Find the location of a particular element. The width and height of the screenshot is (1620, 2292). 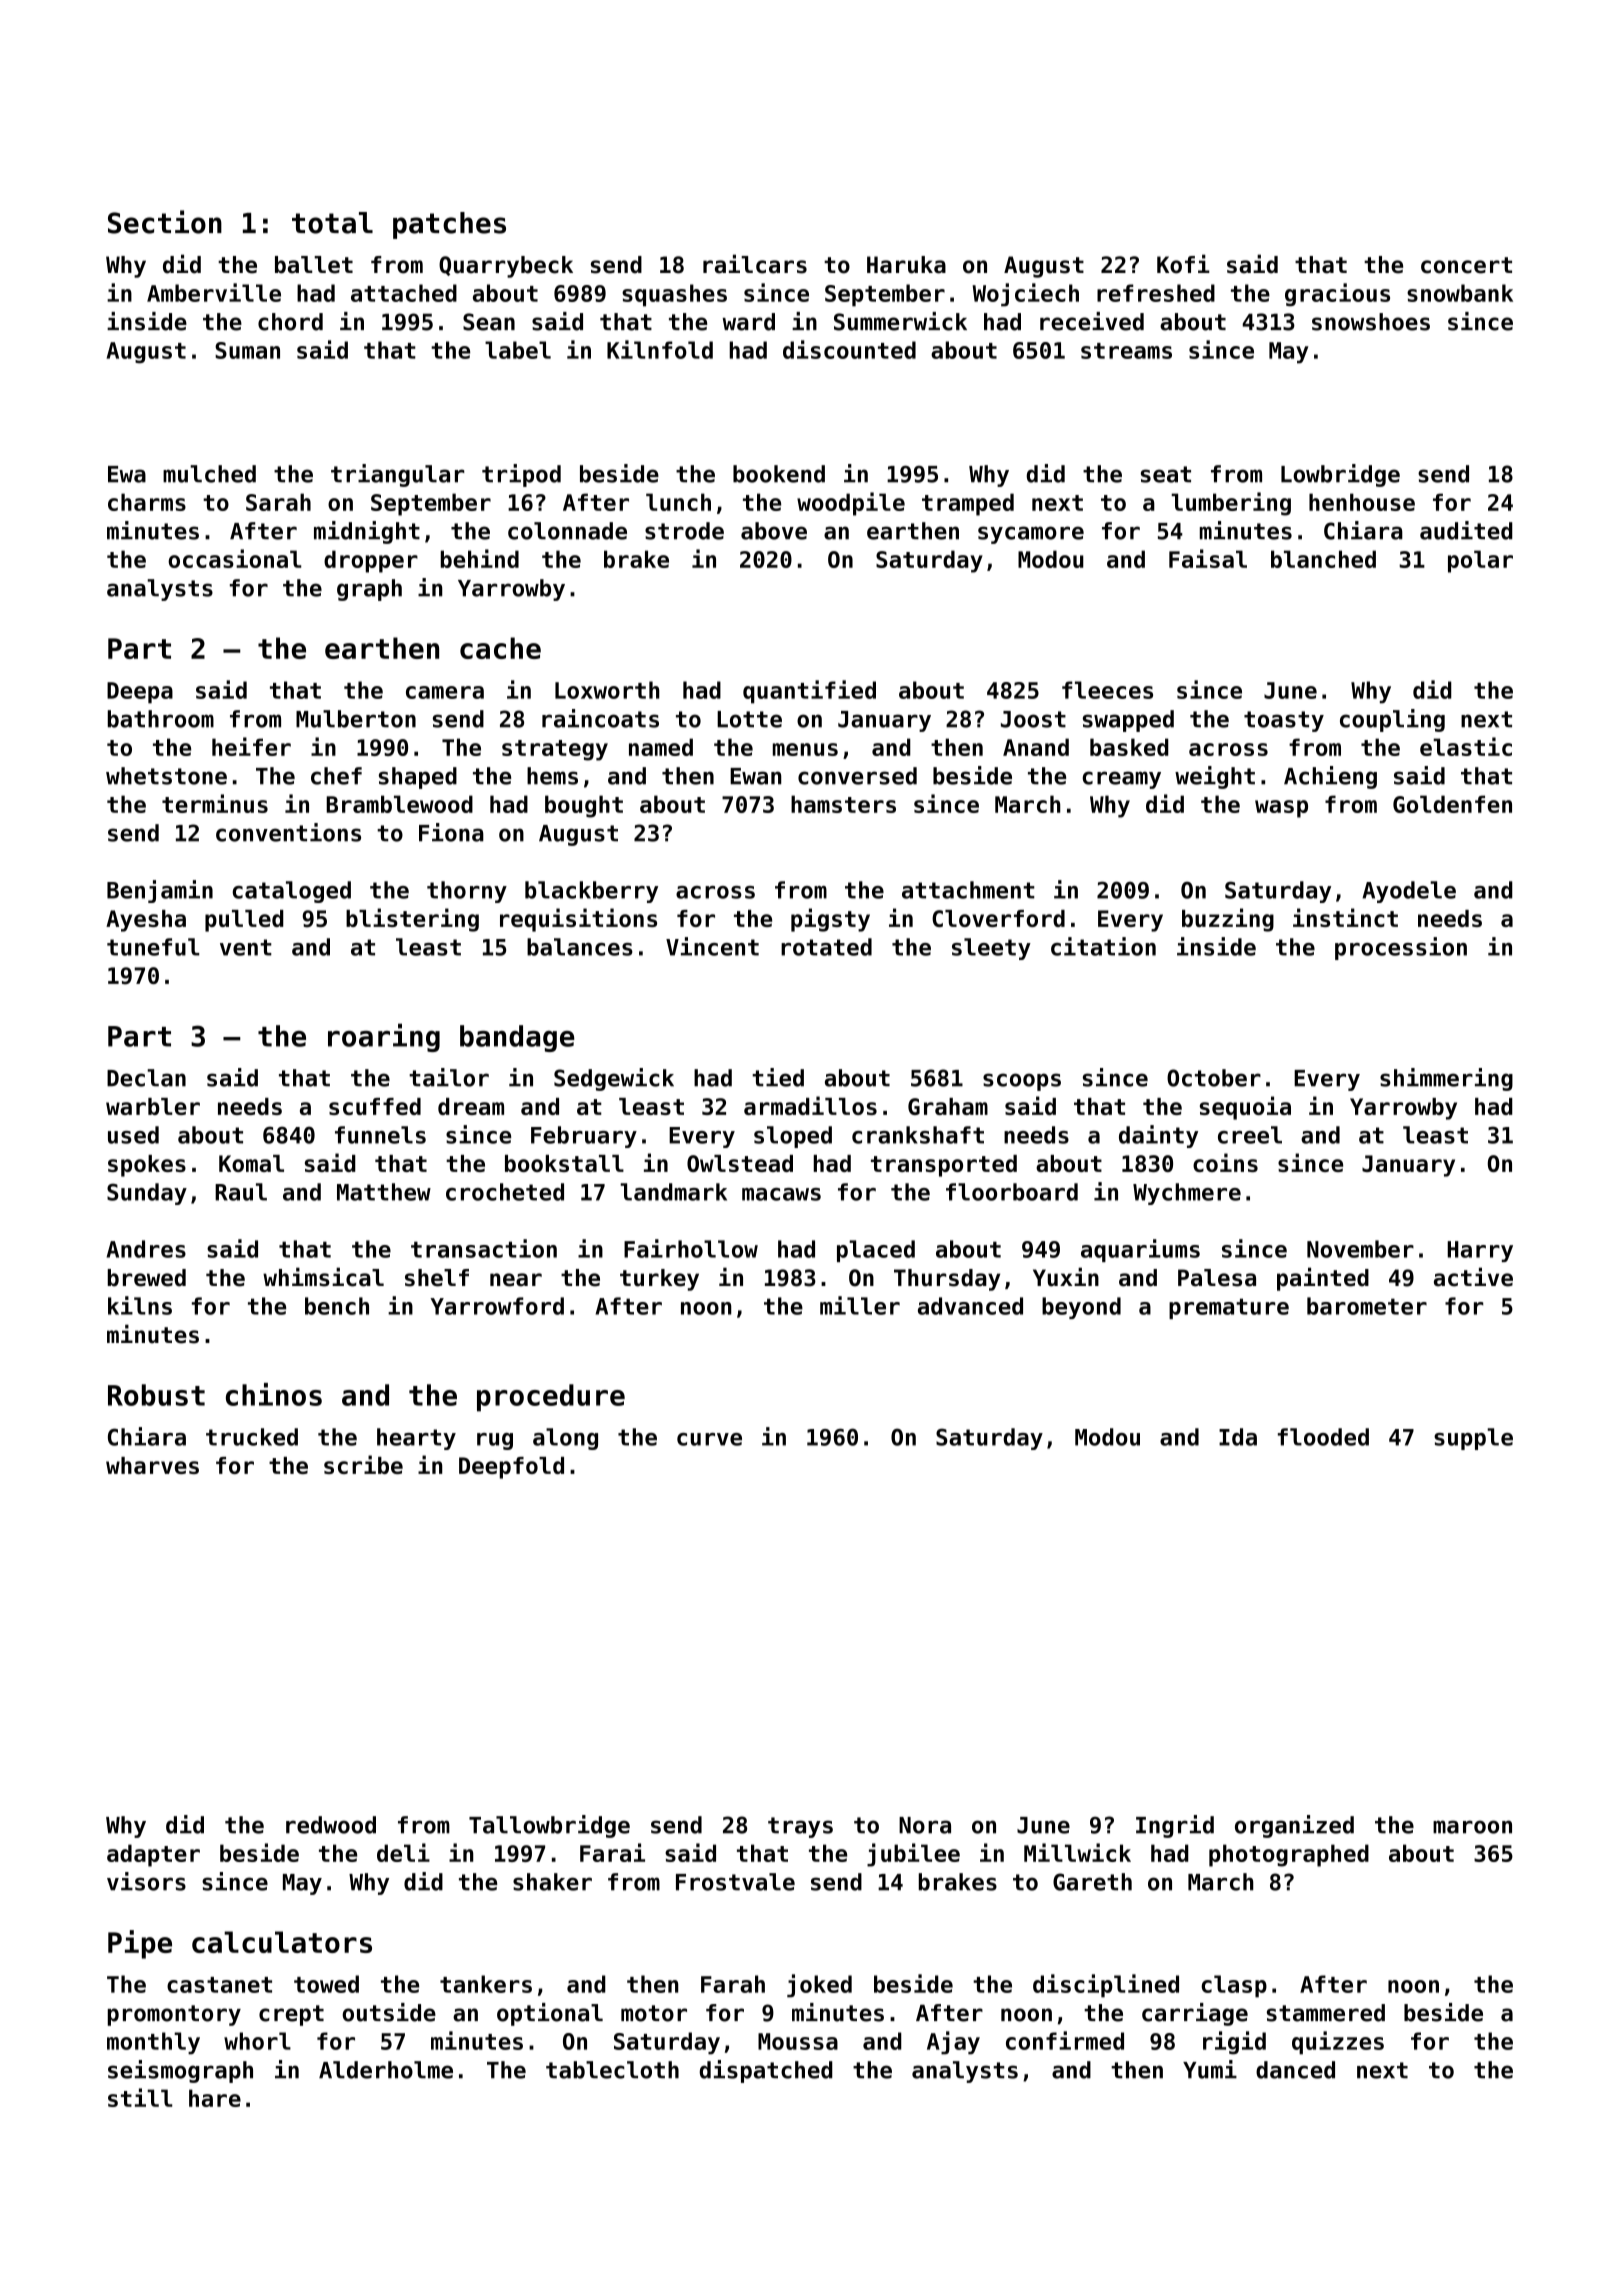

woodpile is located at coordinates (851, 504).
